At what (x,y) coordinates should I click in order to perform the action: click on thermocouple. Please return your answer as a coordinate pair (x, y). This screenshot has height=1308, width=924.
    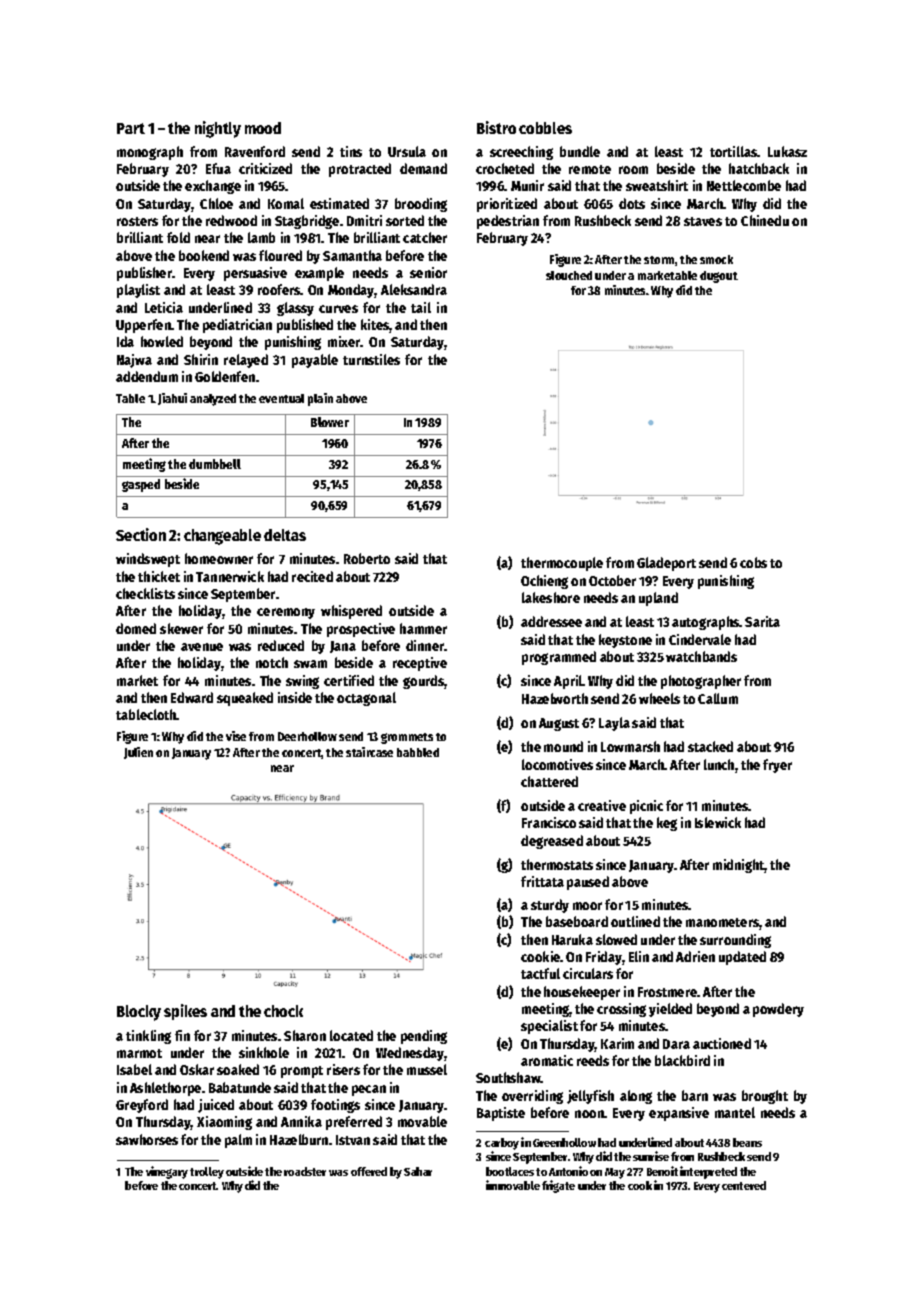
    Looking at the image, I should click on (562, 564).
